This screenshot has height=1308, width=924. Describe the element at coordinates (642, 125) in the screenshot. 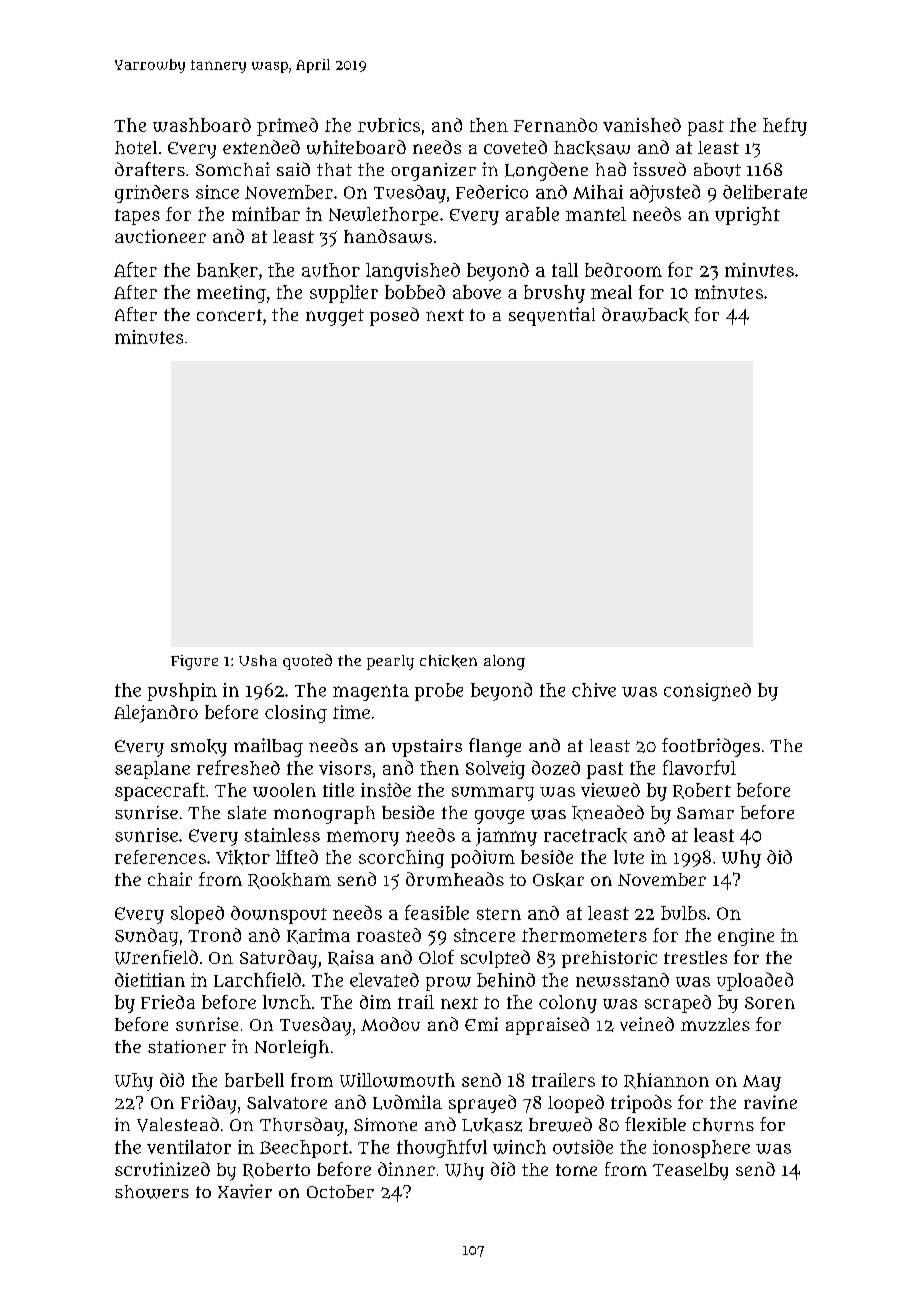

I see `vanished` at that location.
